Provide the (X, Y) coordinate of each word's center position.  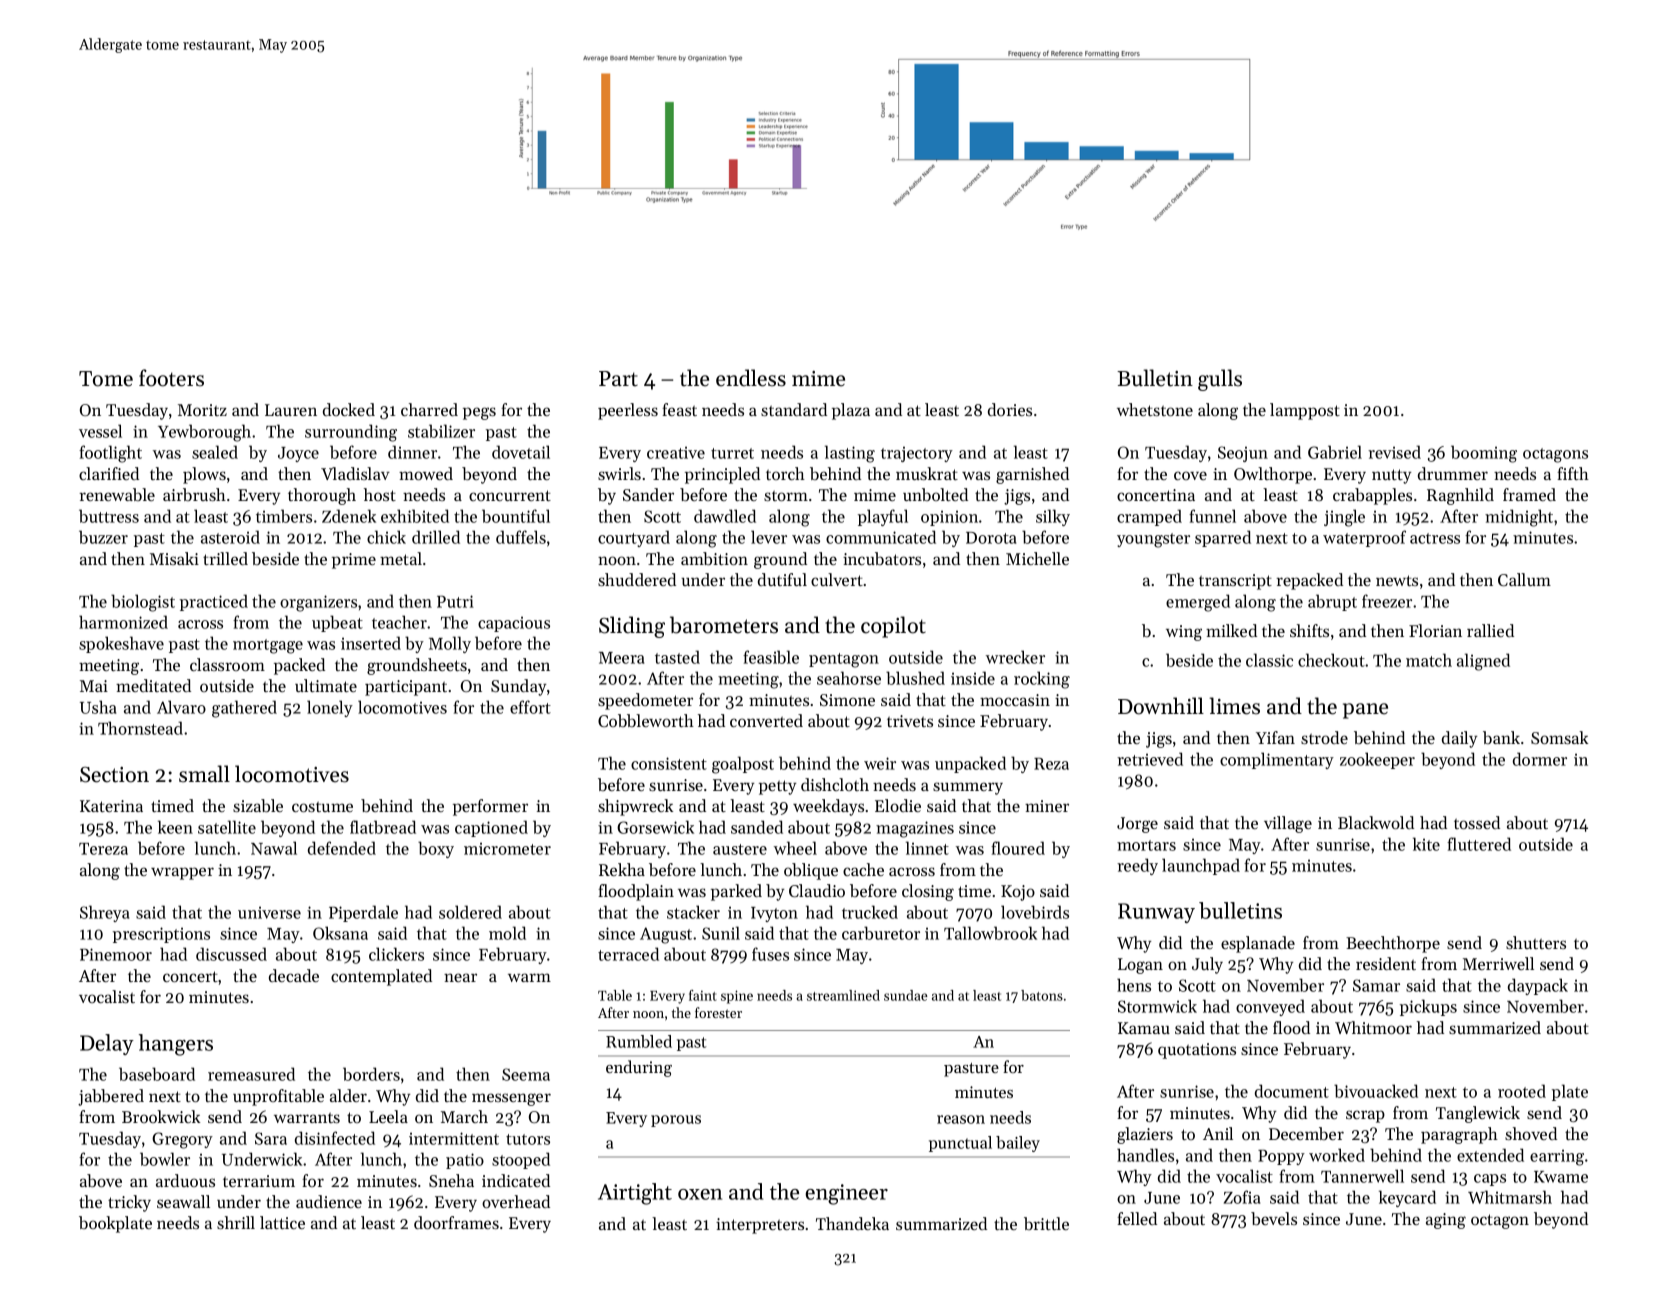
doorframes (456, 1222)
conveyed (1270, 1007)
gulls (1220, 380)
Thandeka (852, 1223)
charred (429, 409)
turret (732, 453)
